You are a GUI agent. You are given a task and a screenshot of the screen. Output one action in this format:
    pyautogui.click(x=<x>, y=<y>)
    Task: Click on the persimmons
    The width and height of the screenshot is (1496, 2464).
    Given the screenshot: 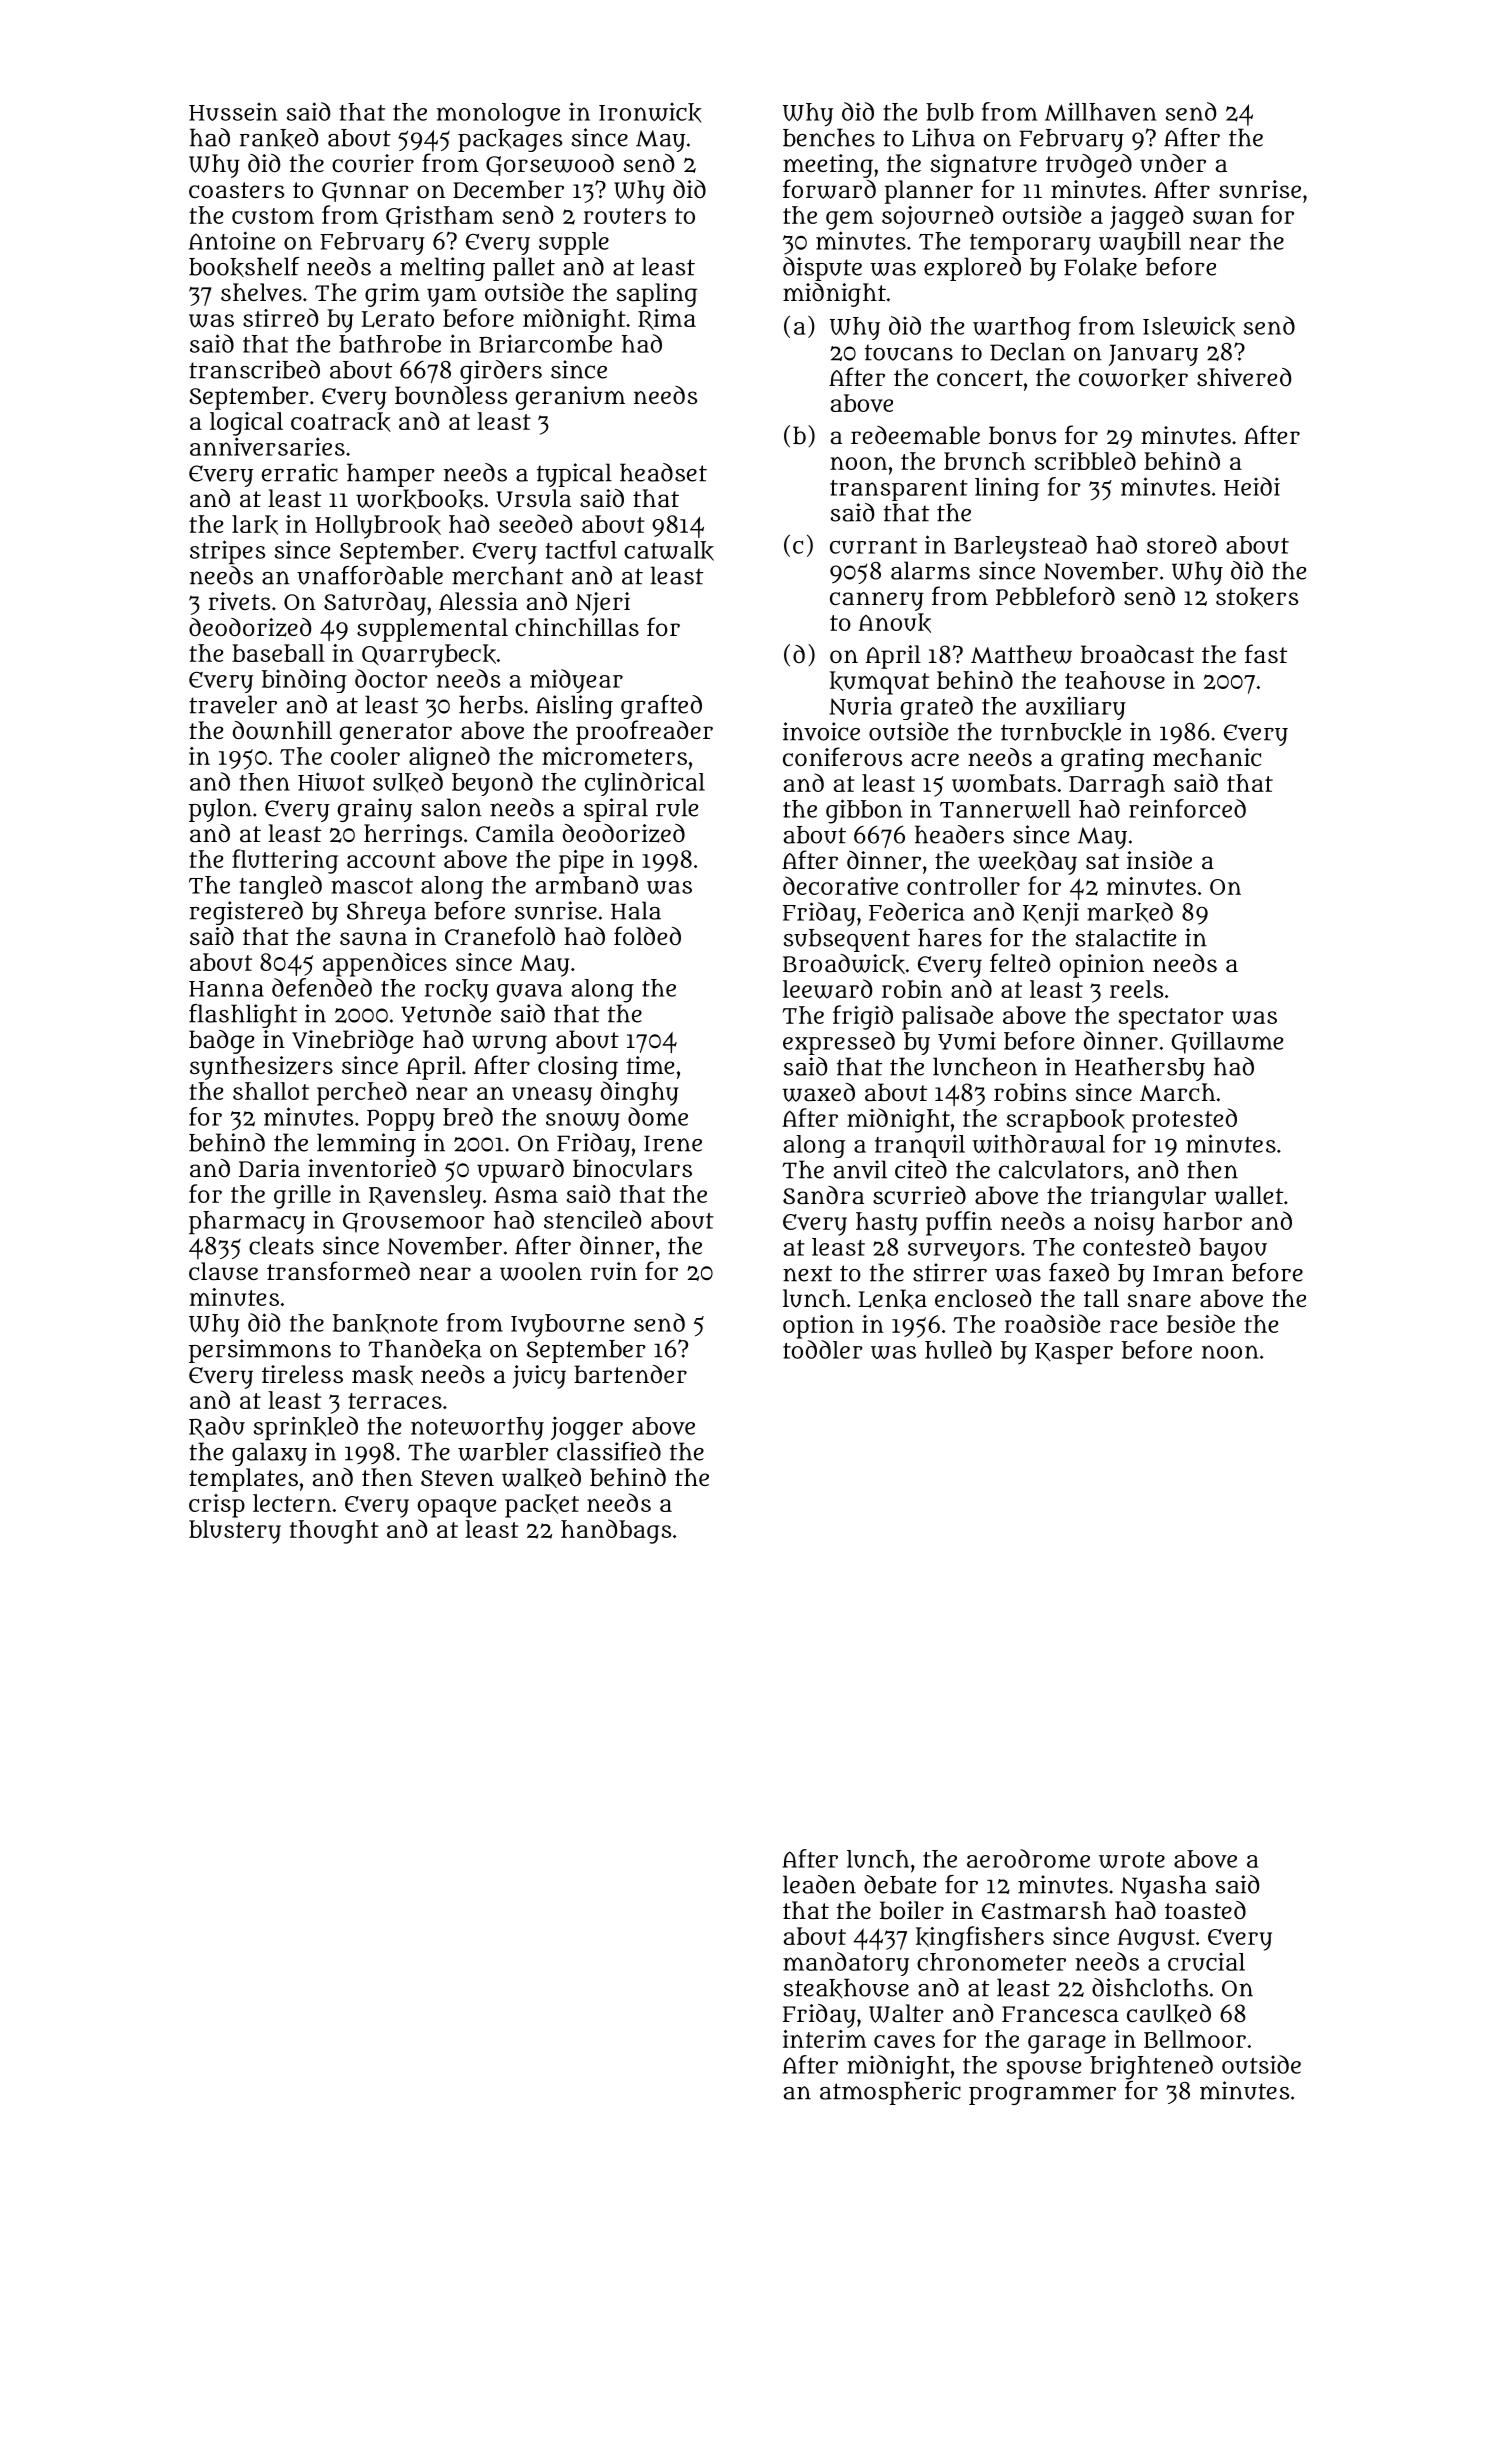 What is the action you would take?
    pyautogui.click(x=260, y=1351)
